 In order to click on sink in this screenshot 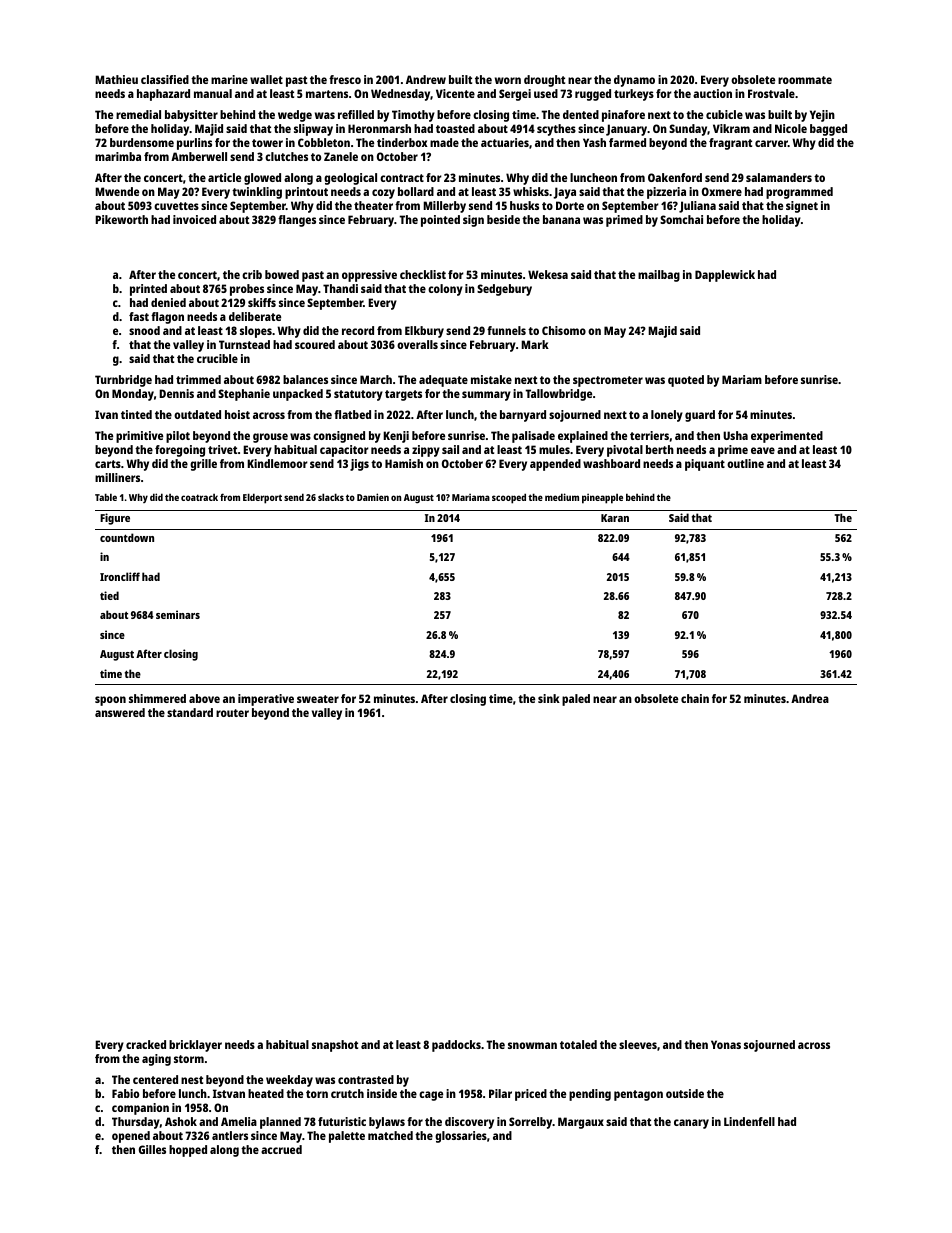, I will do `click(549, 698)`.
